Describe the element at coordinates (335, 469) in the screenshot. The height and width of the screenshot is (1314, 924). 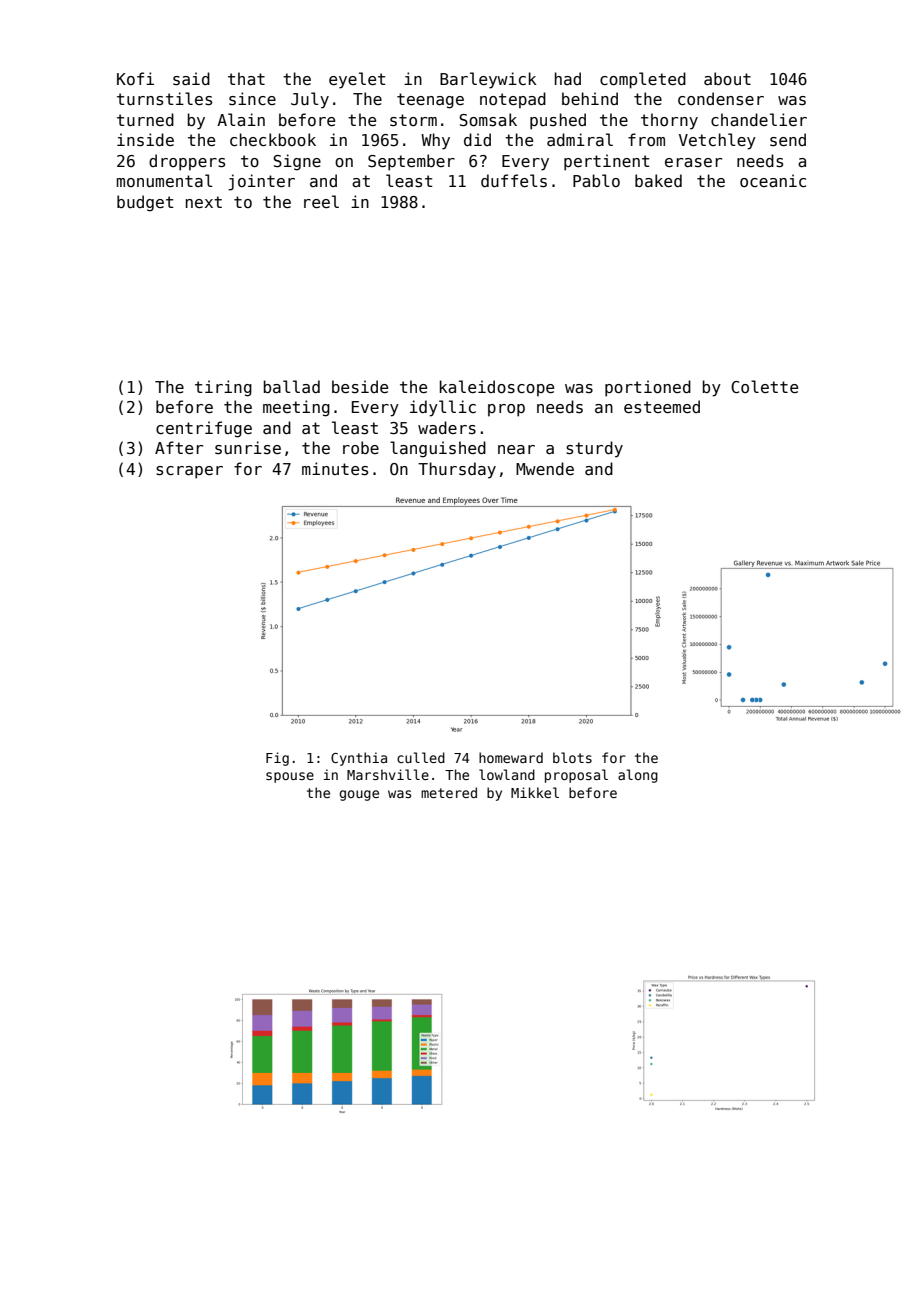
I see `minutes` at that location.
